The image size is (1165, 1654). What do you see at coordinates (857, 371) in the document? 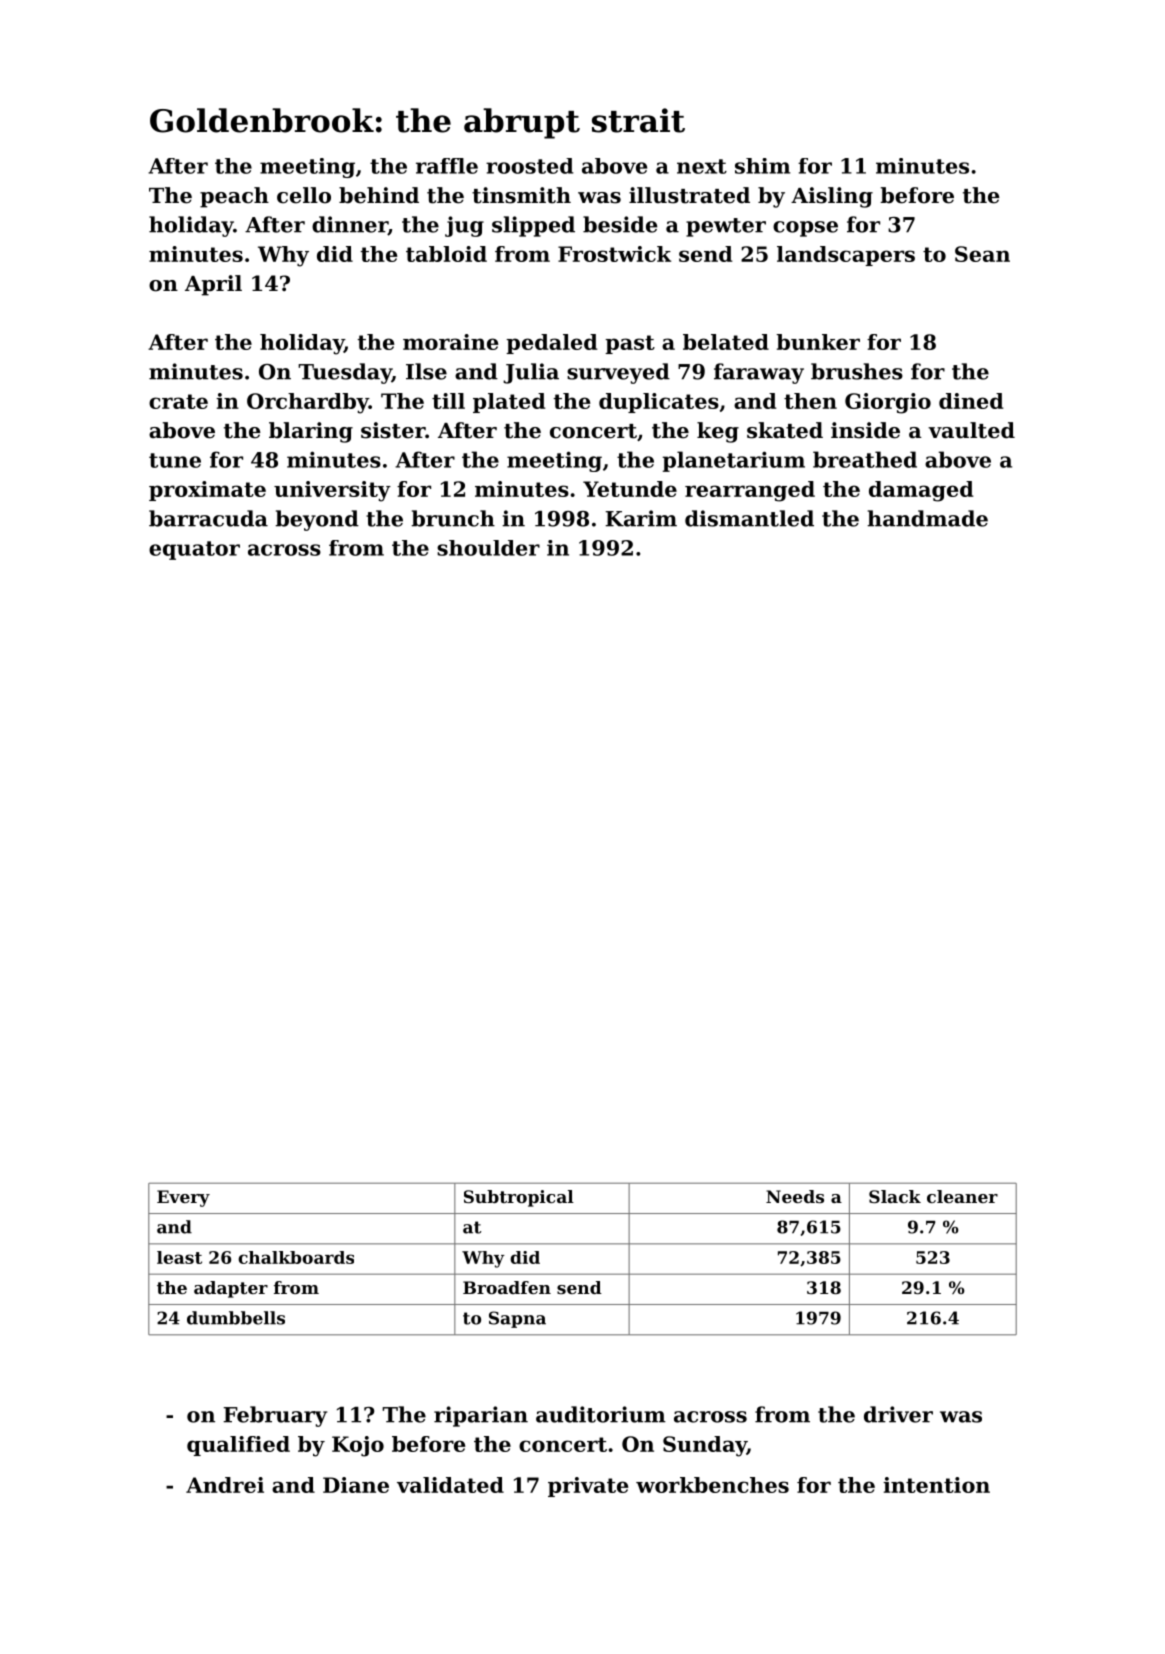
I see `brushes` at bounding box center [857, 371].
